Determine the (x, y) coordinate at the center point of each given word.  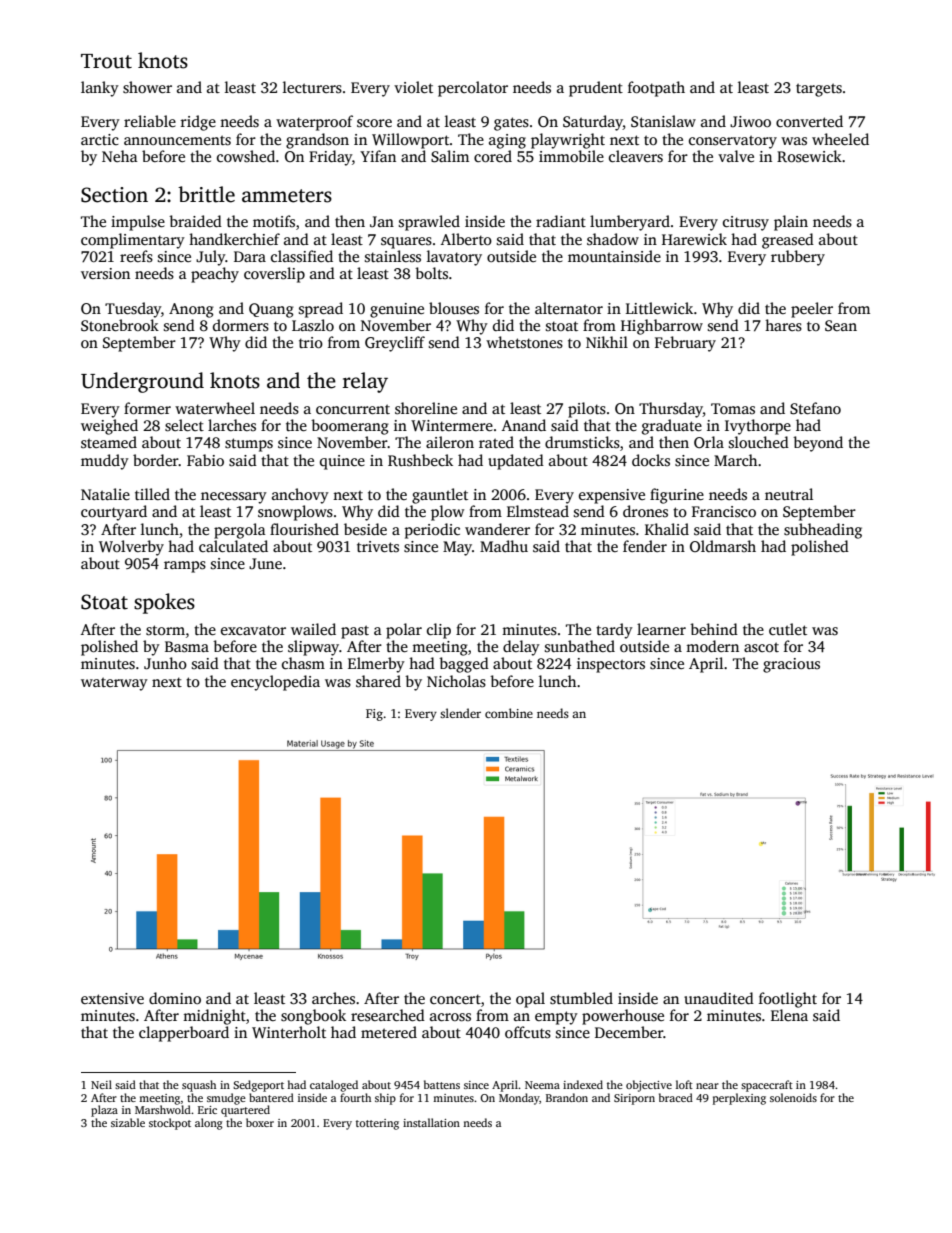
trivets (378, 546)
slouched (759, 442)
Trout (106, 61)
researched (388, 1015)
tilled (152, 494)
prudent (596, 89)
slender (460, 713)
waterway (114, 684)
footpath (656, 89)
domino (175, 998)
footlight (788, 1000)
